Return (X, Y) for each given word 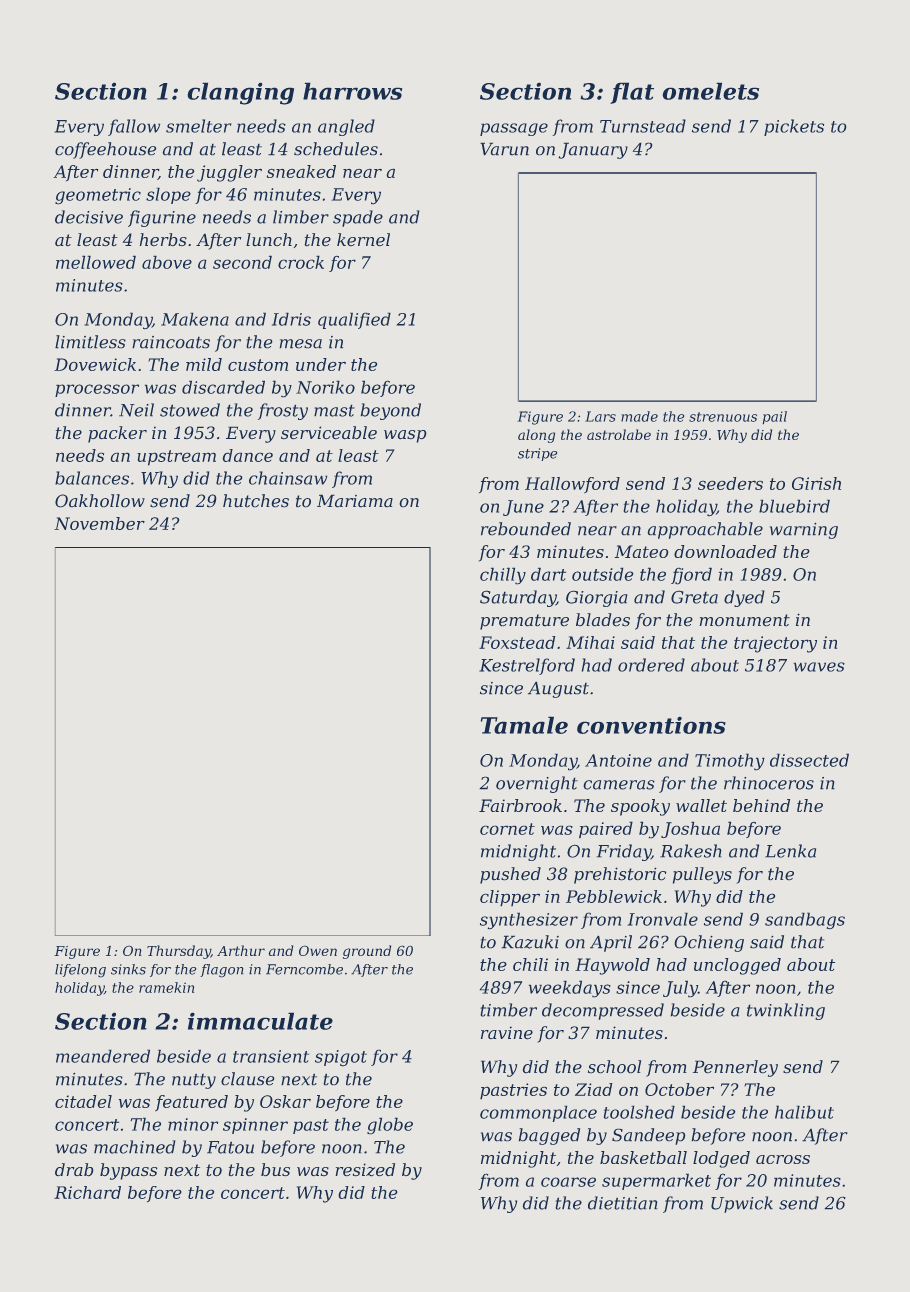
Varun (504, 149)
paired (606, 830)
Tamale (524, 725)
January (593, 150)
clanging (240, 93)
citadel (83, 1101)
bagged (549, 1136)
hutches (256, 501)
